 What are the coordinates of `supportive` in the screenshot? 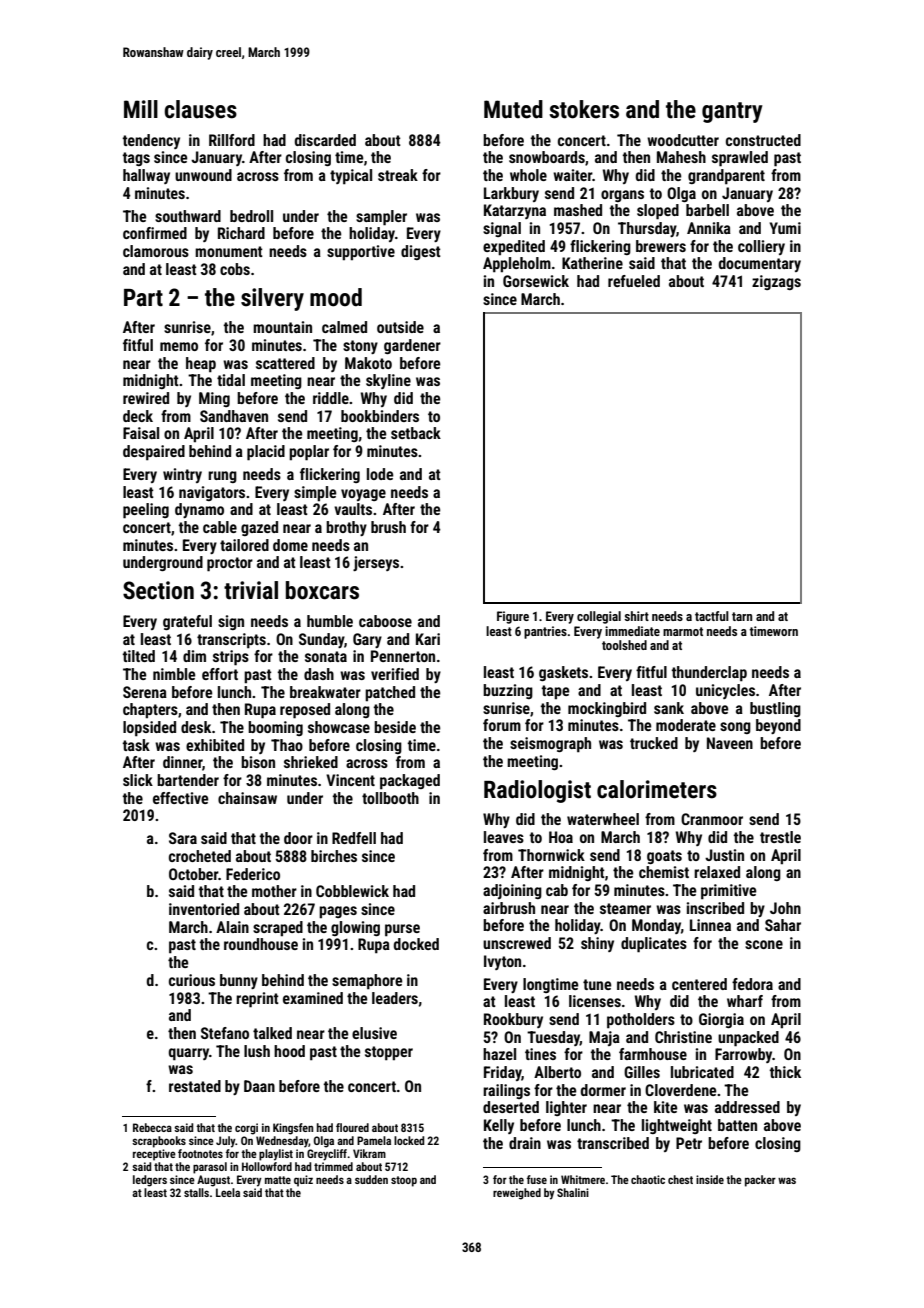 It's located at (361, 253).
